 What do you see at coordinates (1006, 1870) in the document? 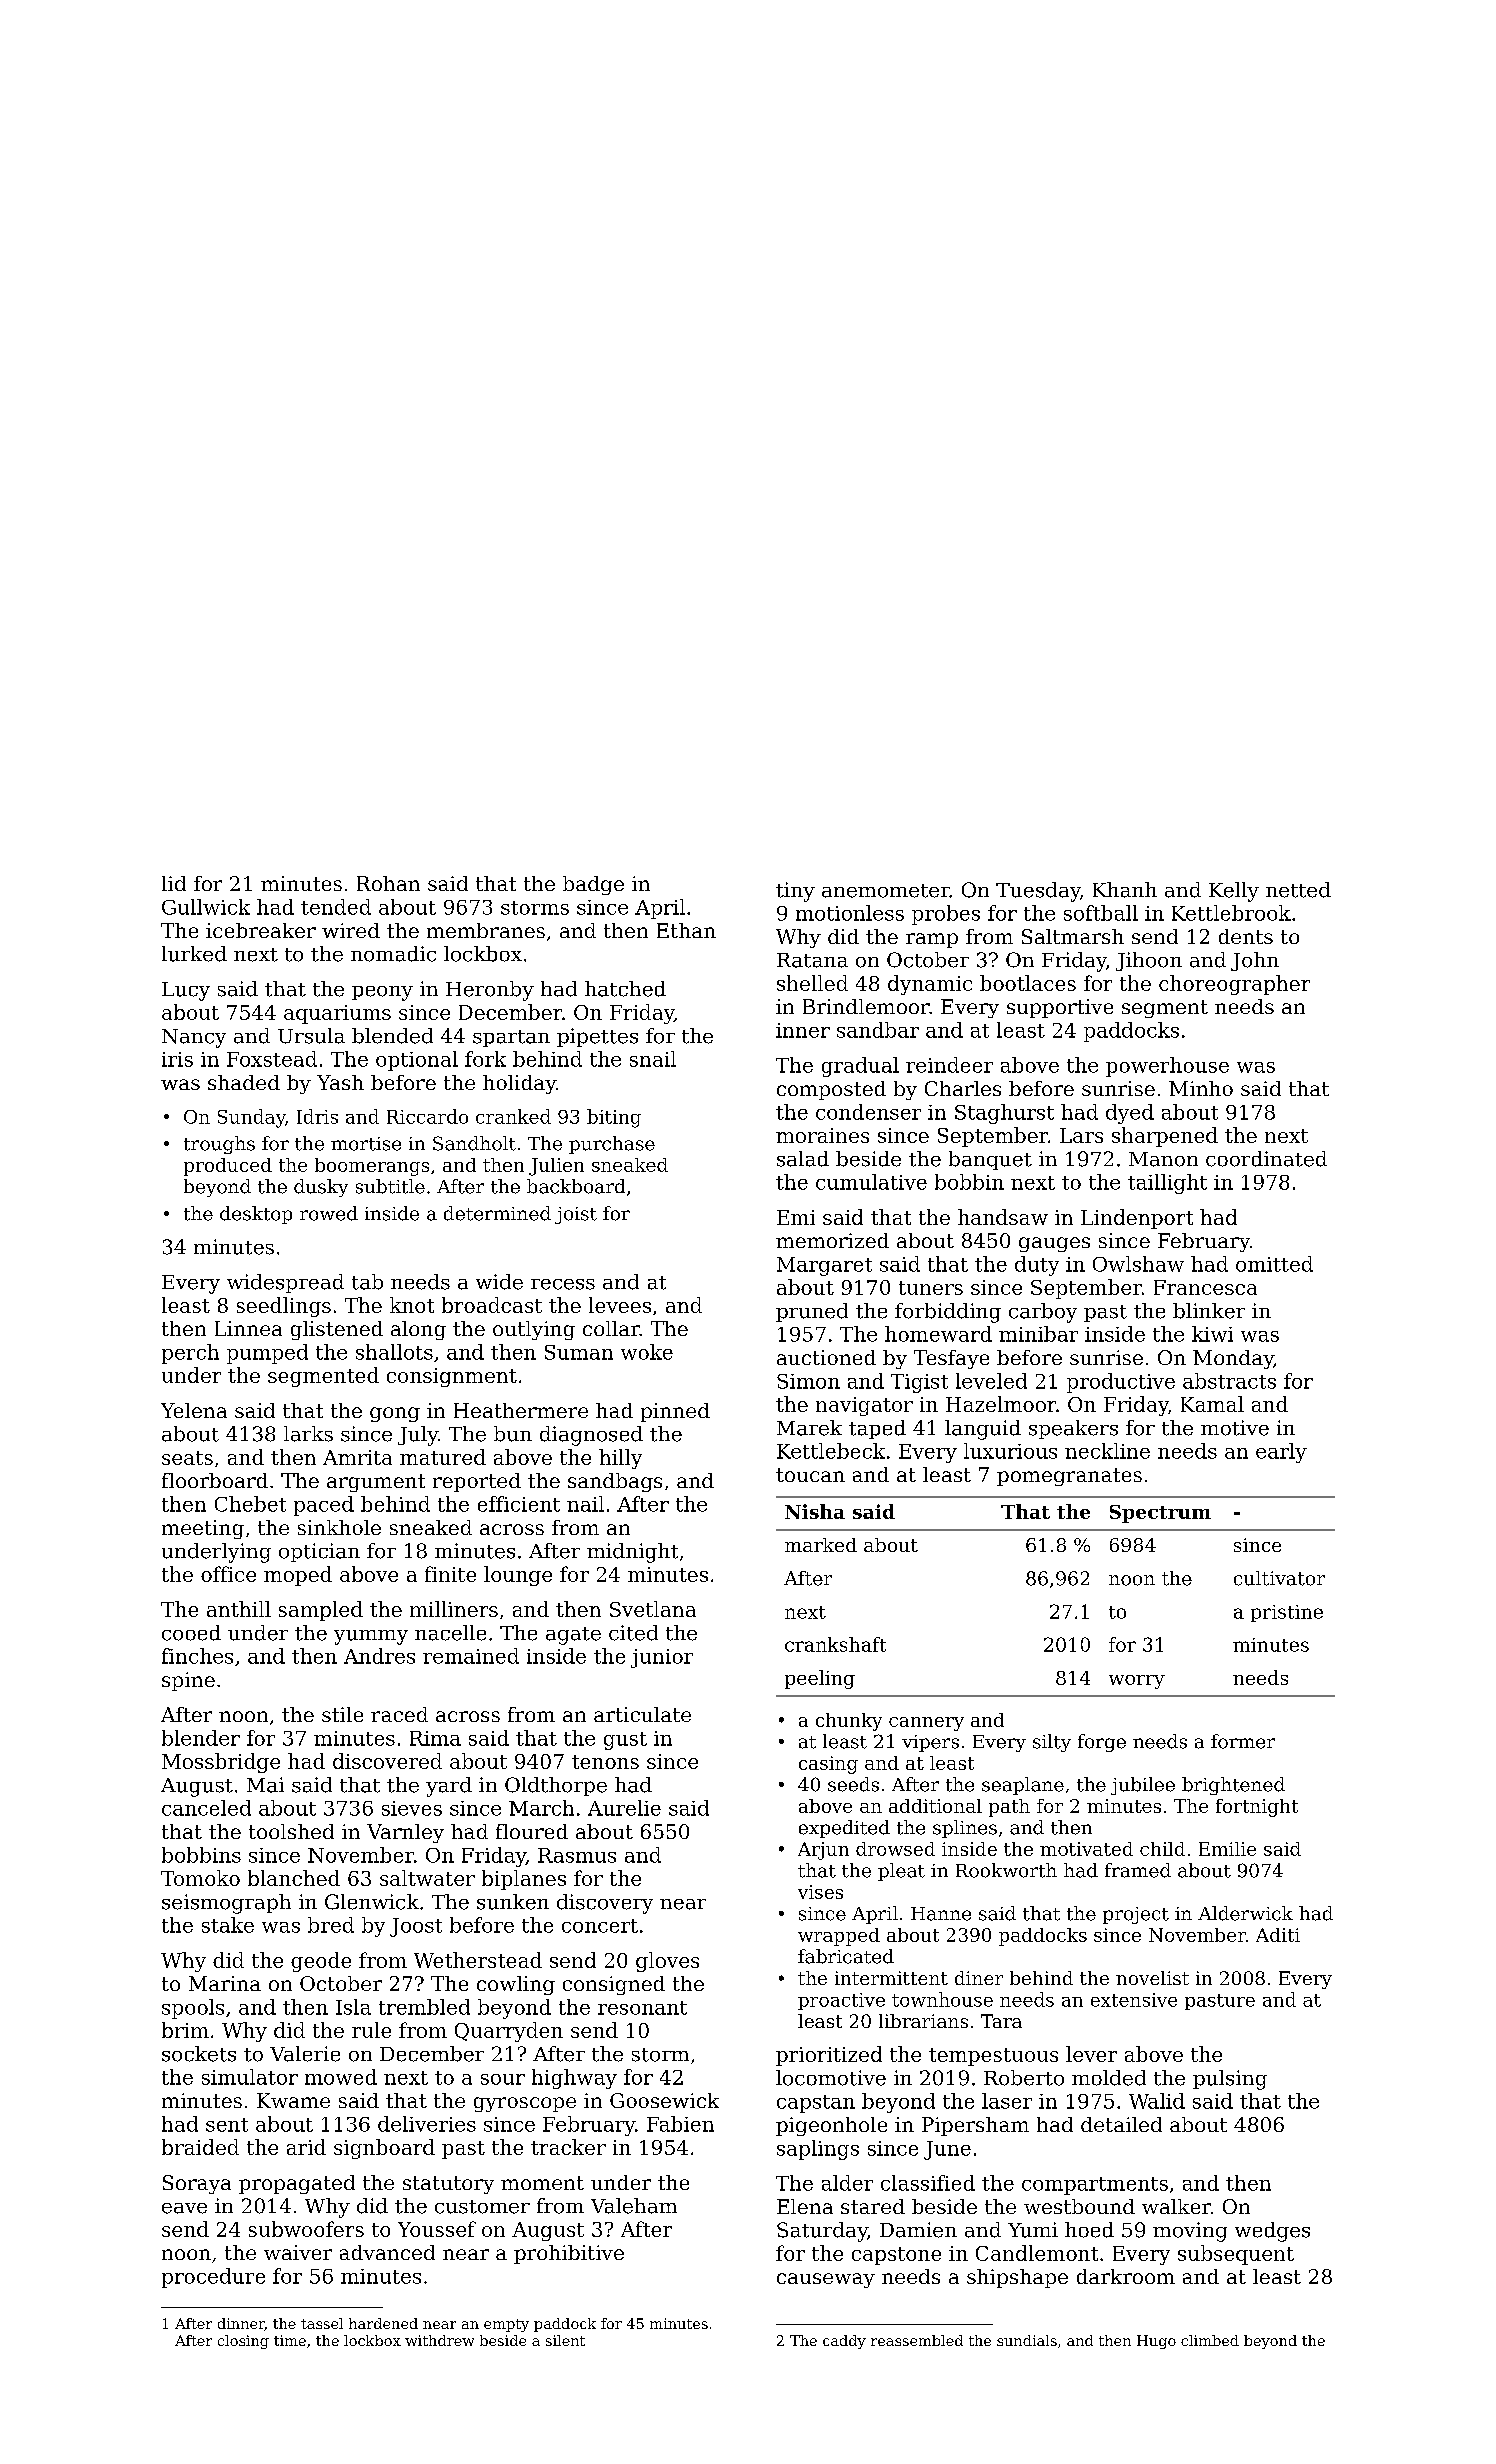
I see `Rookworth` at bounding box center [1006, 1870].
